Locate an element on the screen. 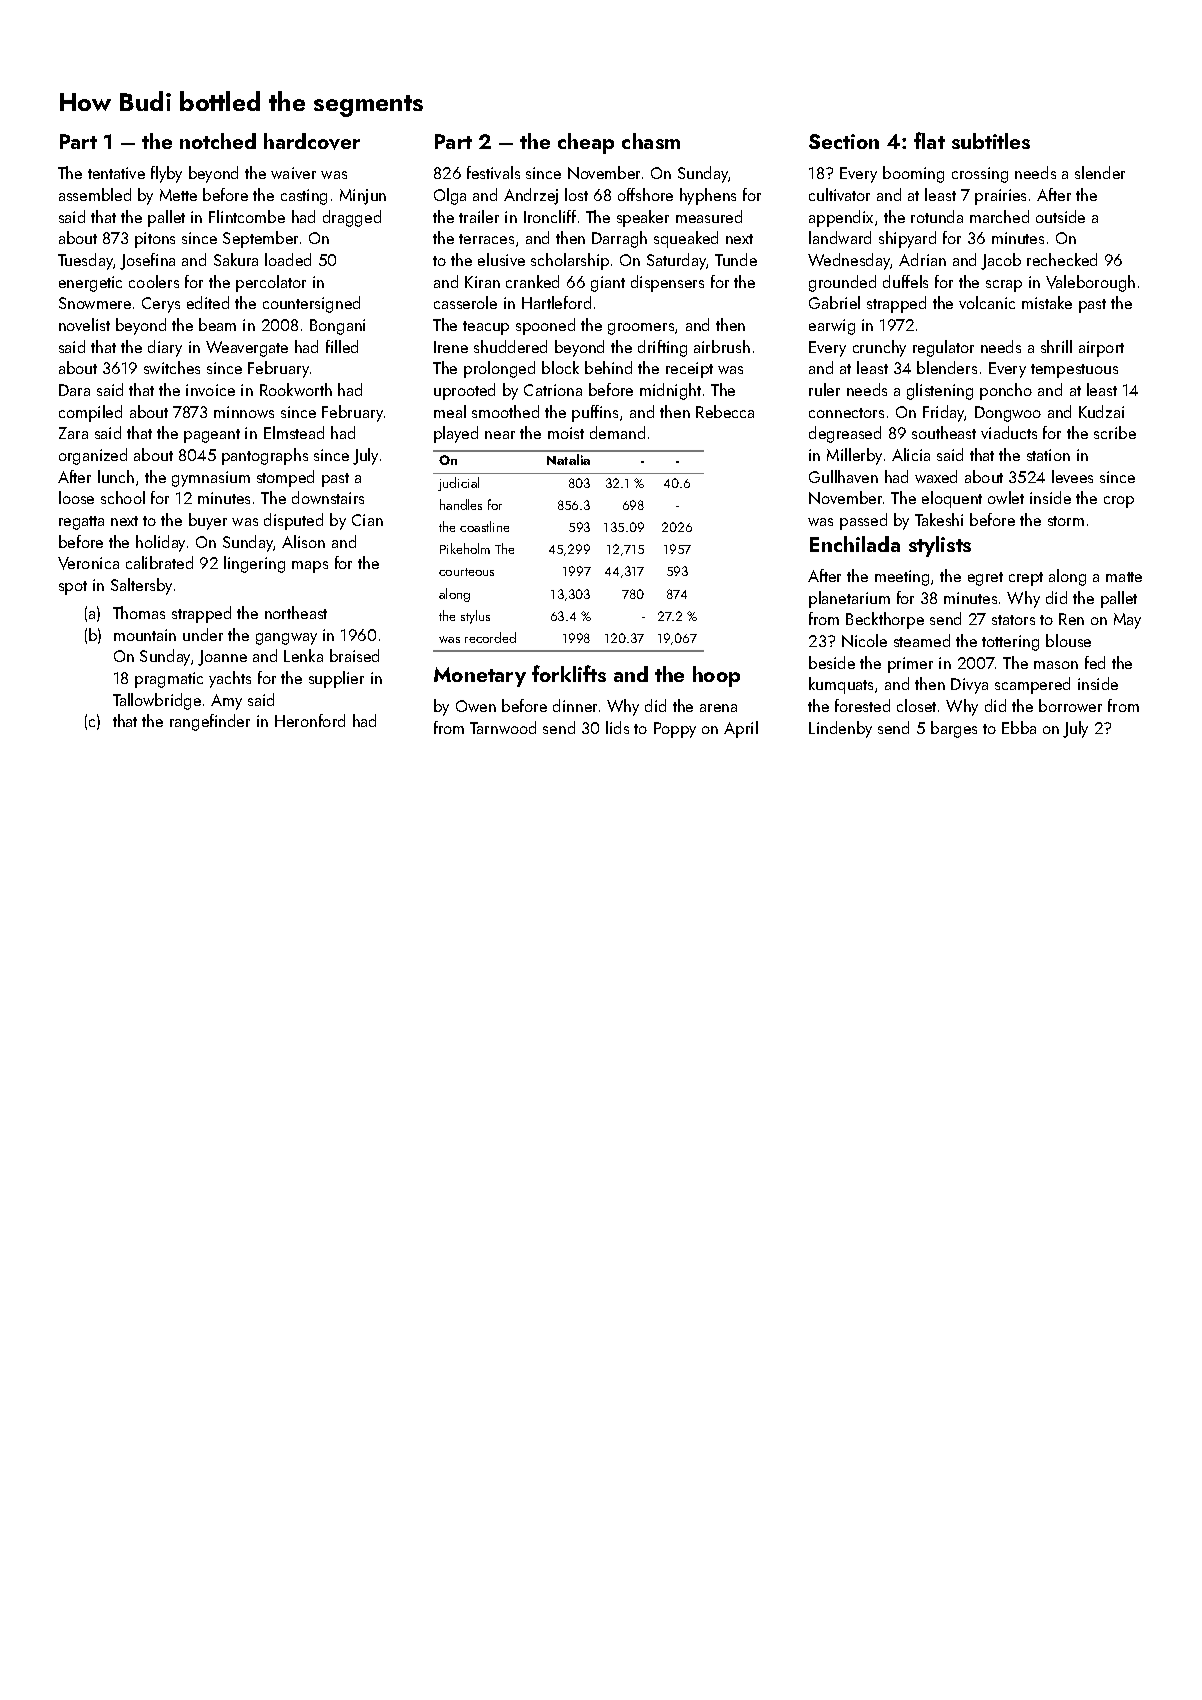 The width and height of the screenshot is (1202, 1700). poncho is located at coordinates (1006, 391).
